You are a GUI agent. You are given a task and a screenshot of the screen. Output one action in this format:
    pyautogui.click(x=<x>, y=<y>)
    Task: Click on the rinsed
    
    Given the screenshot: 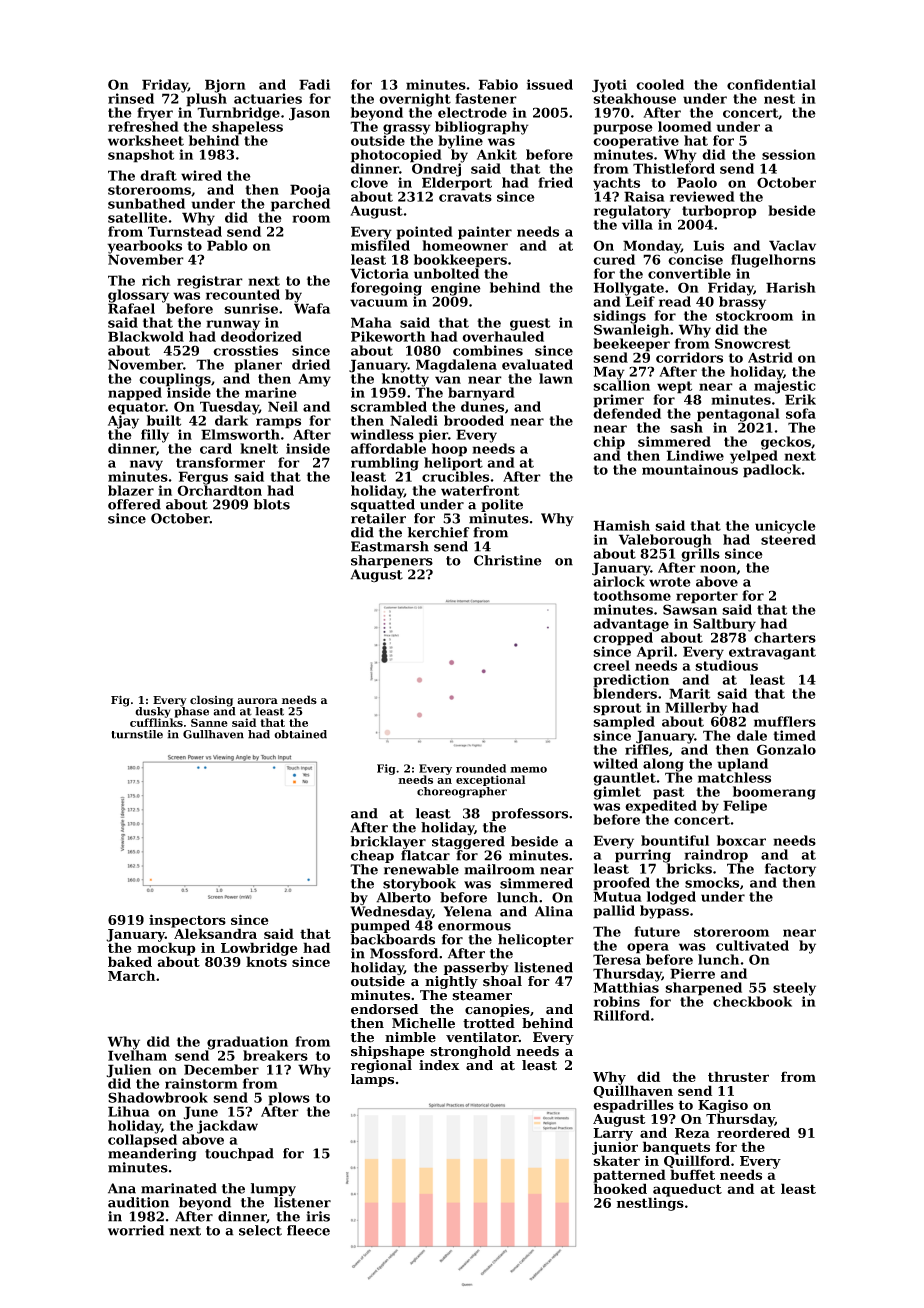 What is the action you would take?
    pyautogui.click(x=131, y=98)
